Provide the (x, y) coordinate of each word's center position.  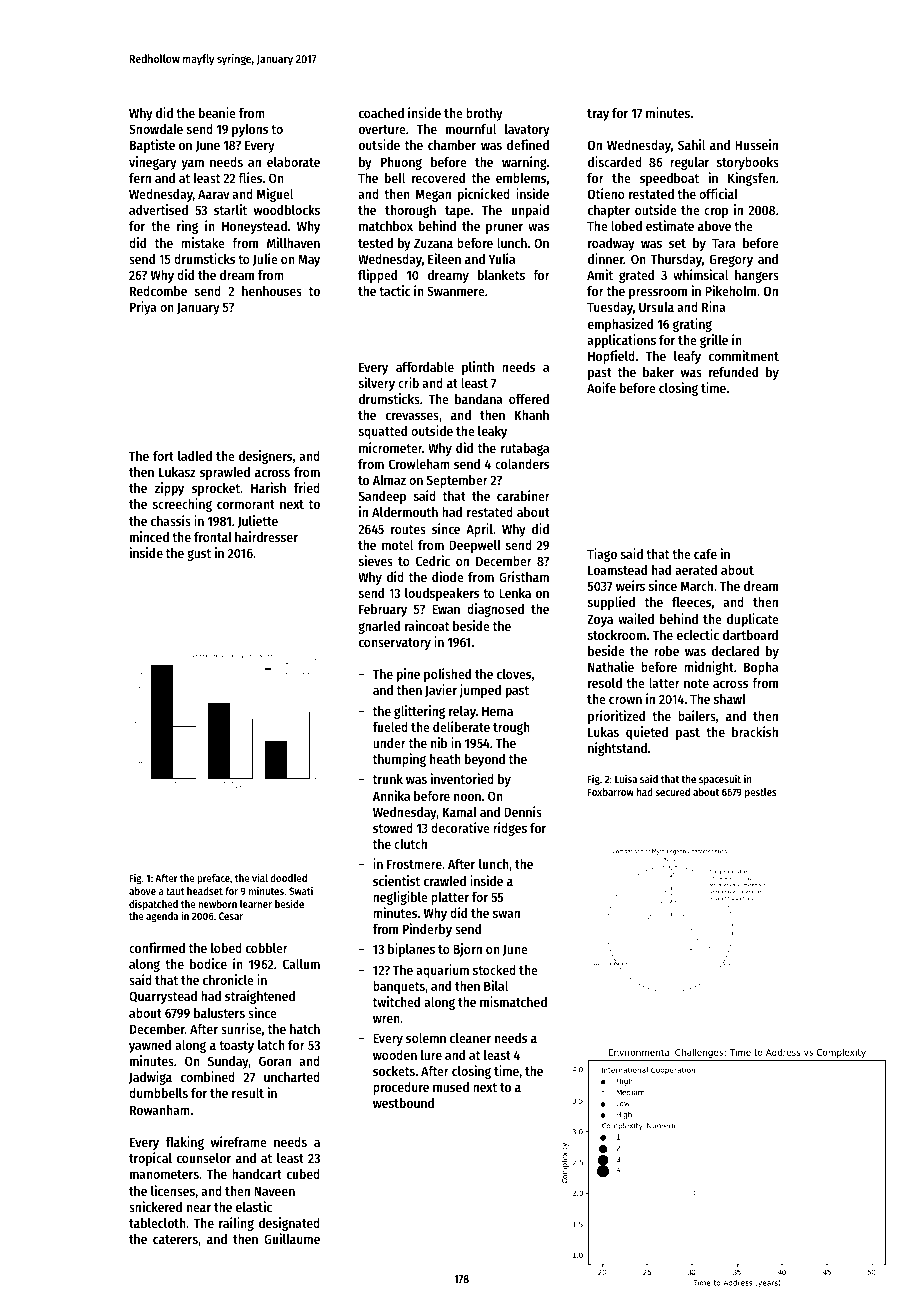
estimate (670, 225)
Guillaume (292, 1238)
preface (213, 879)
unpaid (530, 211)
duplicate (753, 620)
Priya (143, 308)
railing (236, 1224)
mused (451, 1087)
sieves (376, 560)
